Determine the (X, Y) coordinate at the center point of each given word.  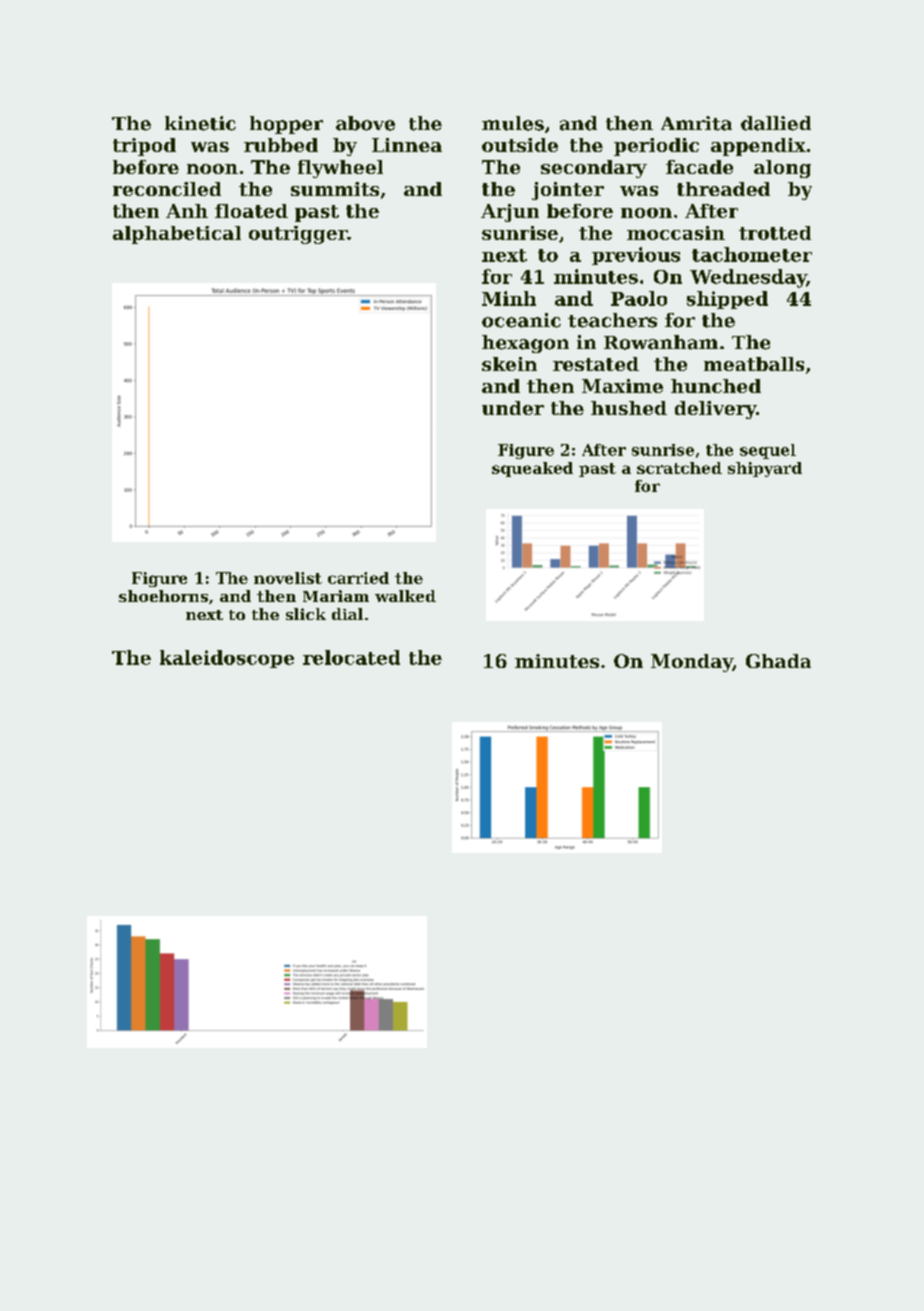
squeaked (532, 469)
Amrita (696, 123)
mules (513, 123)
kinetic (200, 123)
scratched (679, 468)
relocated (351, 657)
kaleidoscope (227, 659)
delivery (715, 410)
